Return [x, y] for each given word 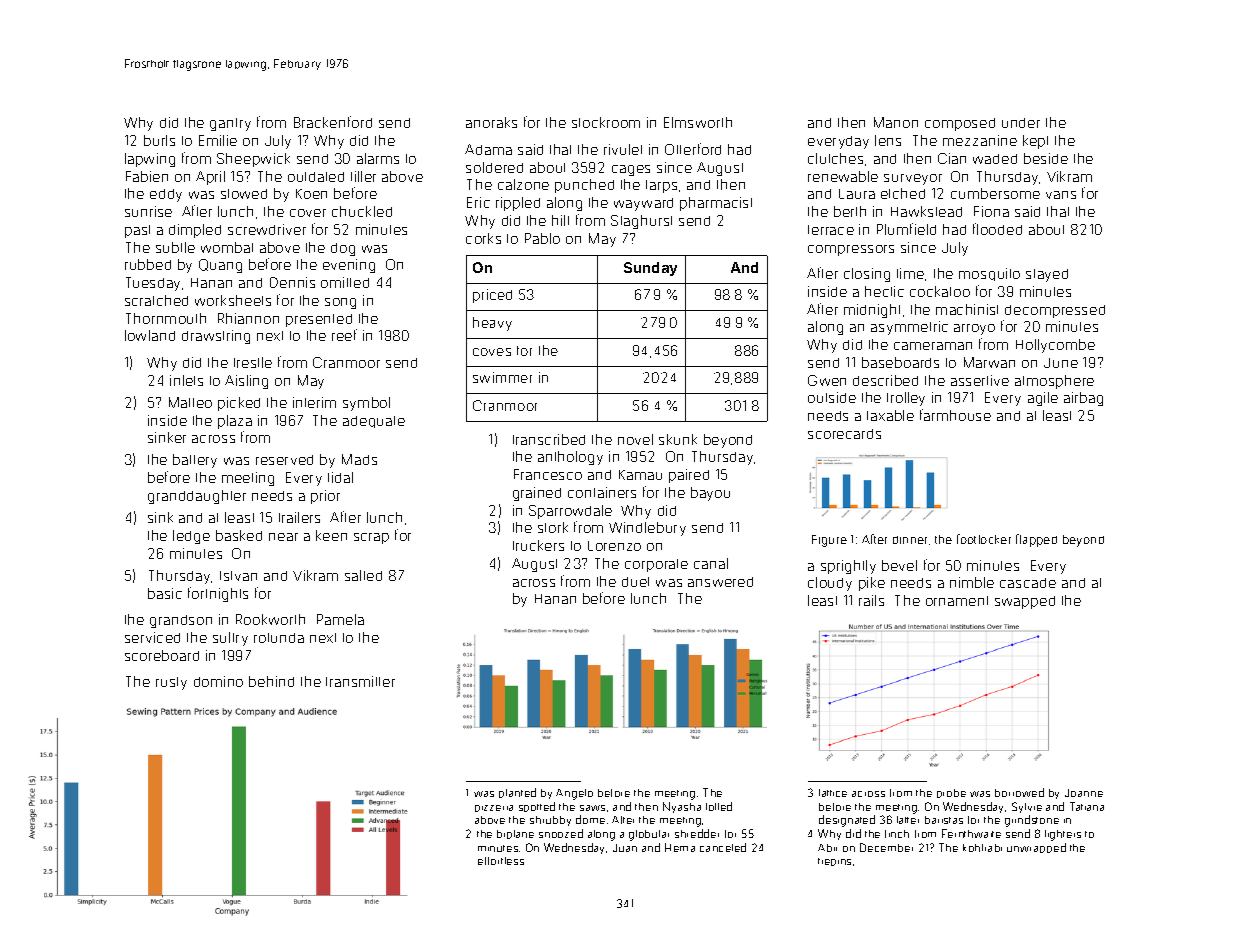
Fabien [147, 176]
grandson [181, 621]
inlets [186, 380]
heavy [492, 324]
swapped [1025, 602]
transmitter [360, 681]
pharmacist [716, 204]
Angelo [574, 794]
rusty [171, 683]
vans [1061, 195]
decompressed [1055, 311]
